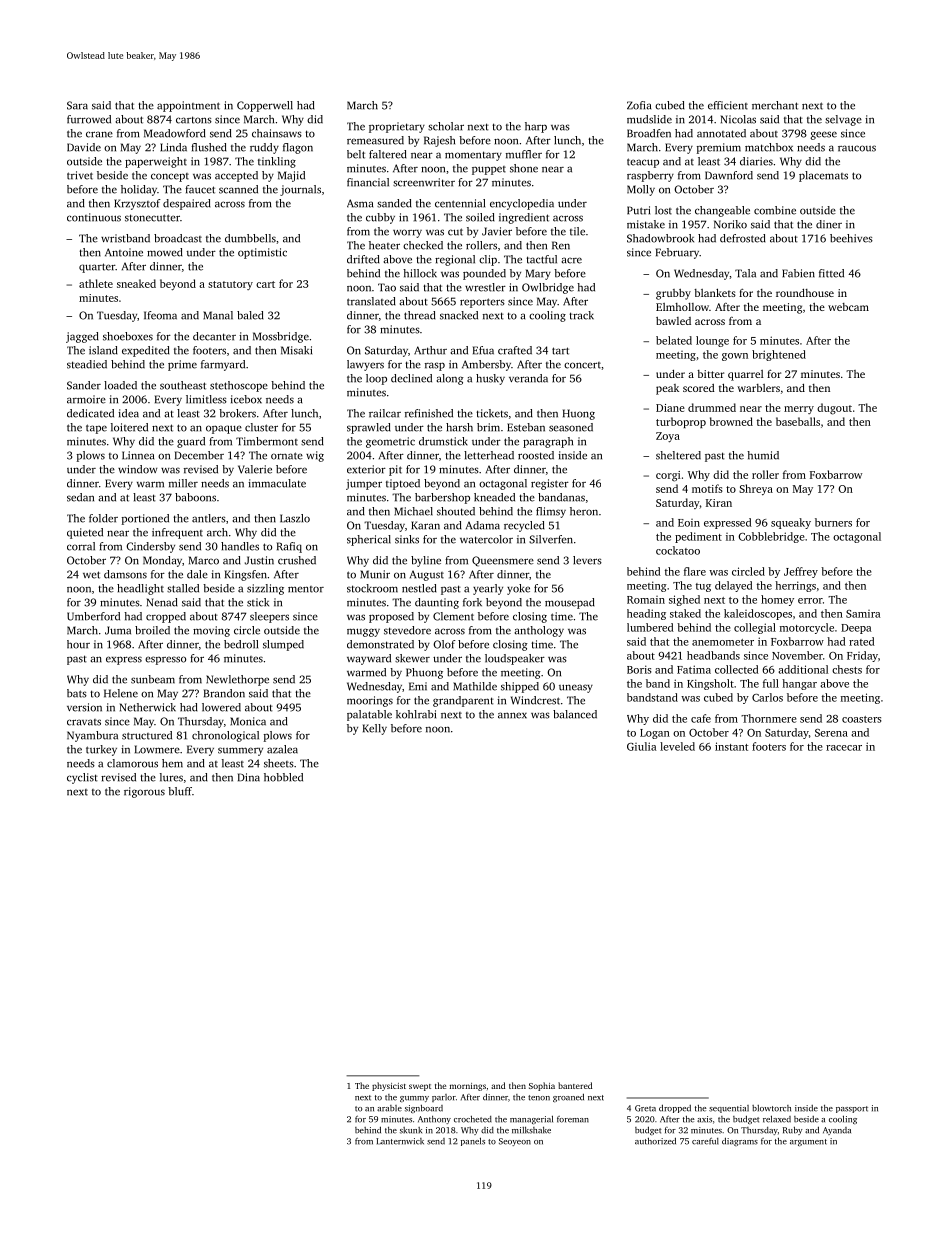 The height and width of the page is (1233, 952). Describe the element at coordinates (639, 105) in the page. I see `Zofia` at that location.
